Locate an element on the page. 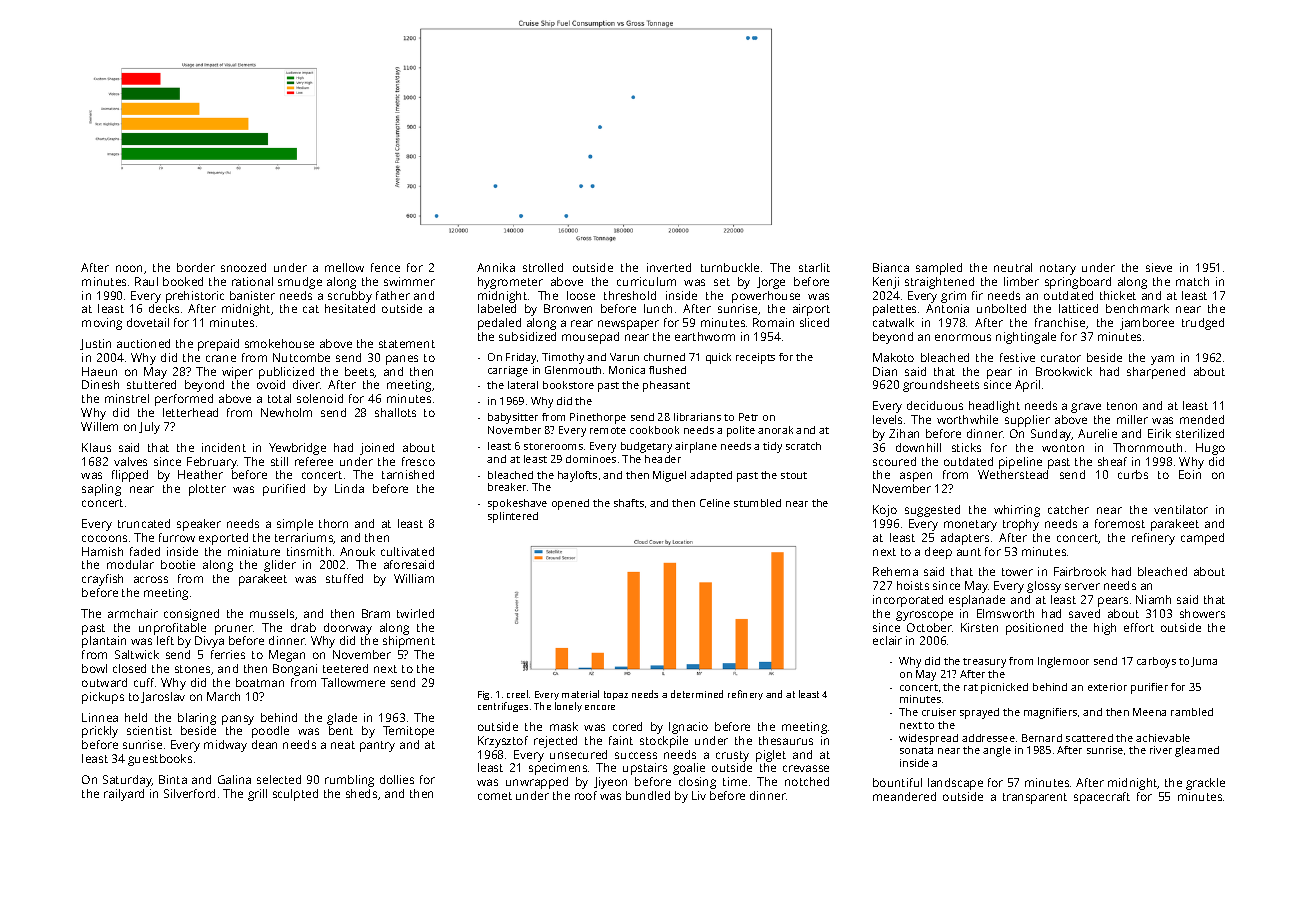 This image has height=924, width=1308. Annika is located at coordinates (496, 267).
